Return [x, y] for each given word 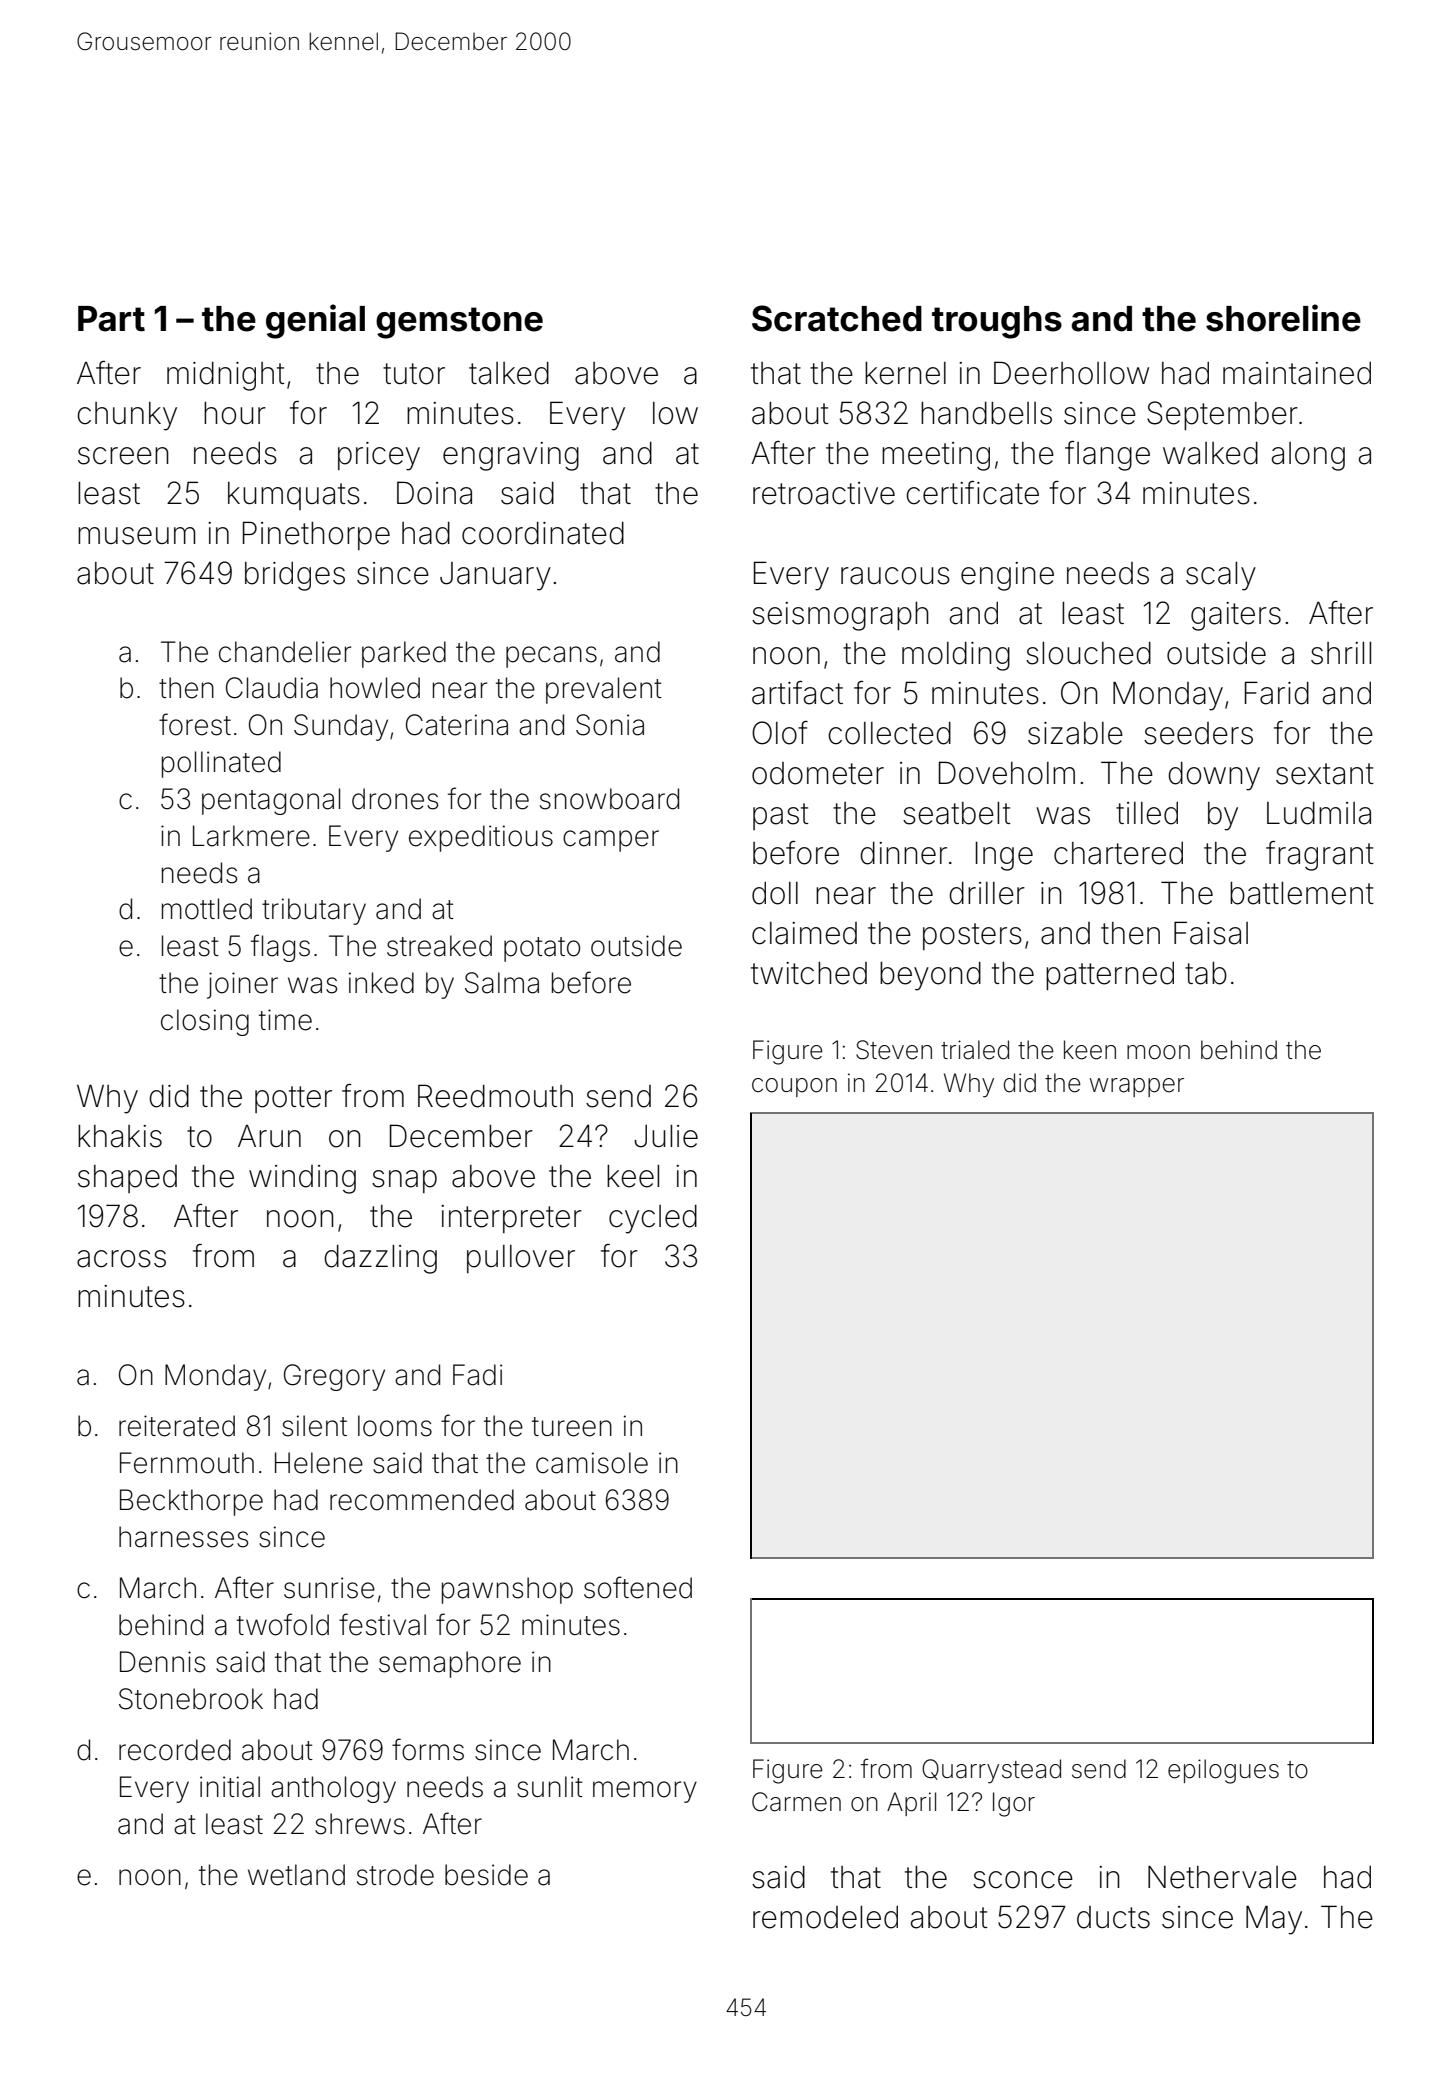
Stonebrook [191, 1699]
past [781, 816]
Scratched [837, 318]
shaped [127, 1179]
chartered [1118, 853]
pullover [521, 1259]
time [285, 1020]
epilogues [1223, 1771]
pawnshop [507, 1590]
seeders [1198, 733]
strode [395, 1875]
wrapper [1137, 1087]
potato [542, 949]
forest [195, 724]
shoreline [1283, 318]
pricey [379, 456]
